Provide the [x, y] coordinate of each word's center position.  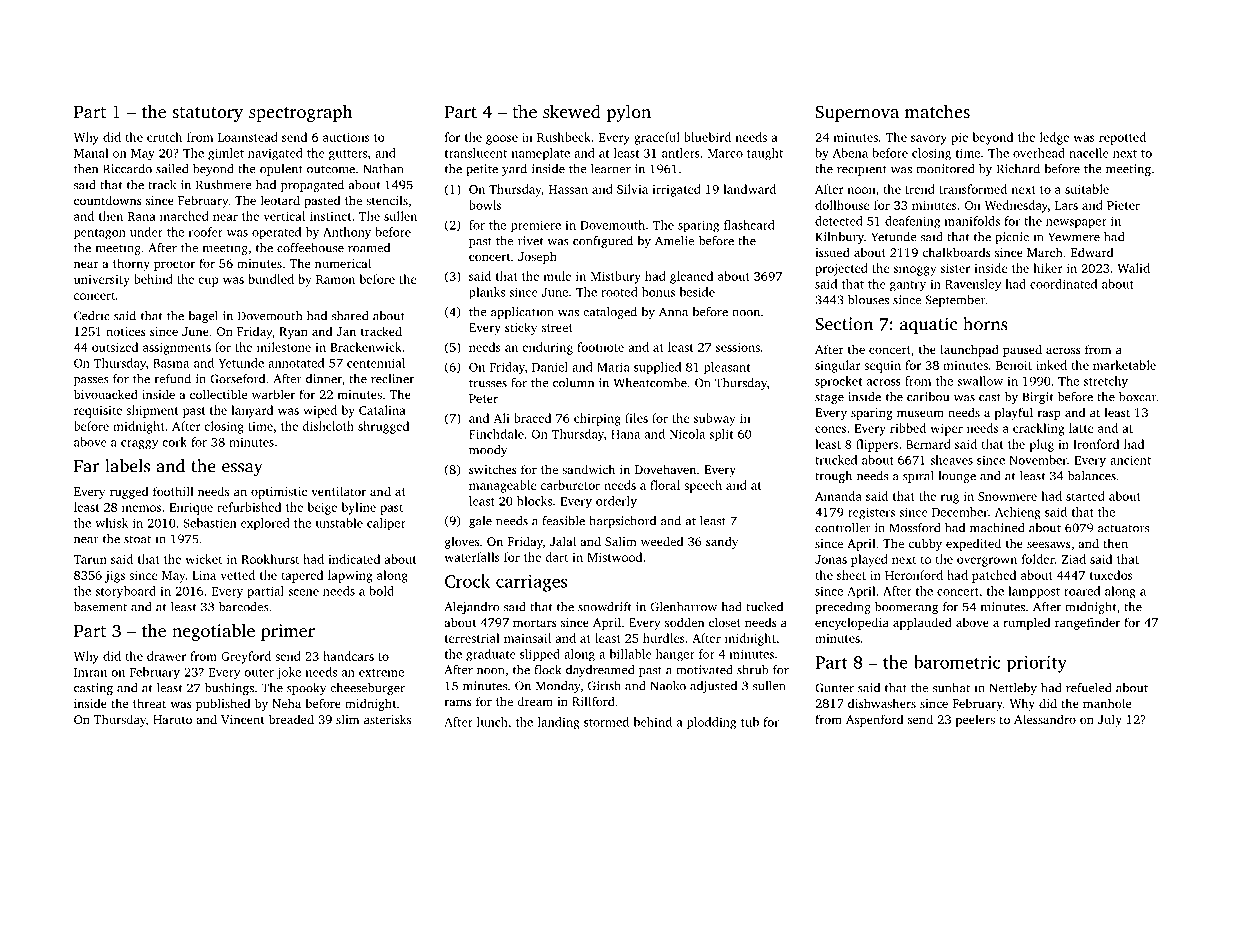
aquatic [928, 325]
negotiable [213, 632]
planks [487, 293]
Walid [1133, 268]
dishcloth [328, 426]
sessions [738, 347]
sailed [172, 169]
